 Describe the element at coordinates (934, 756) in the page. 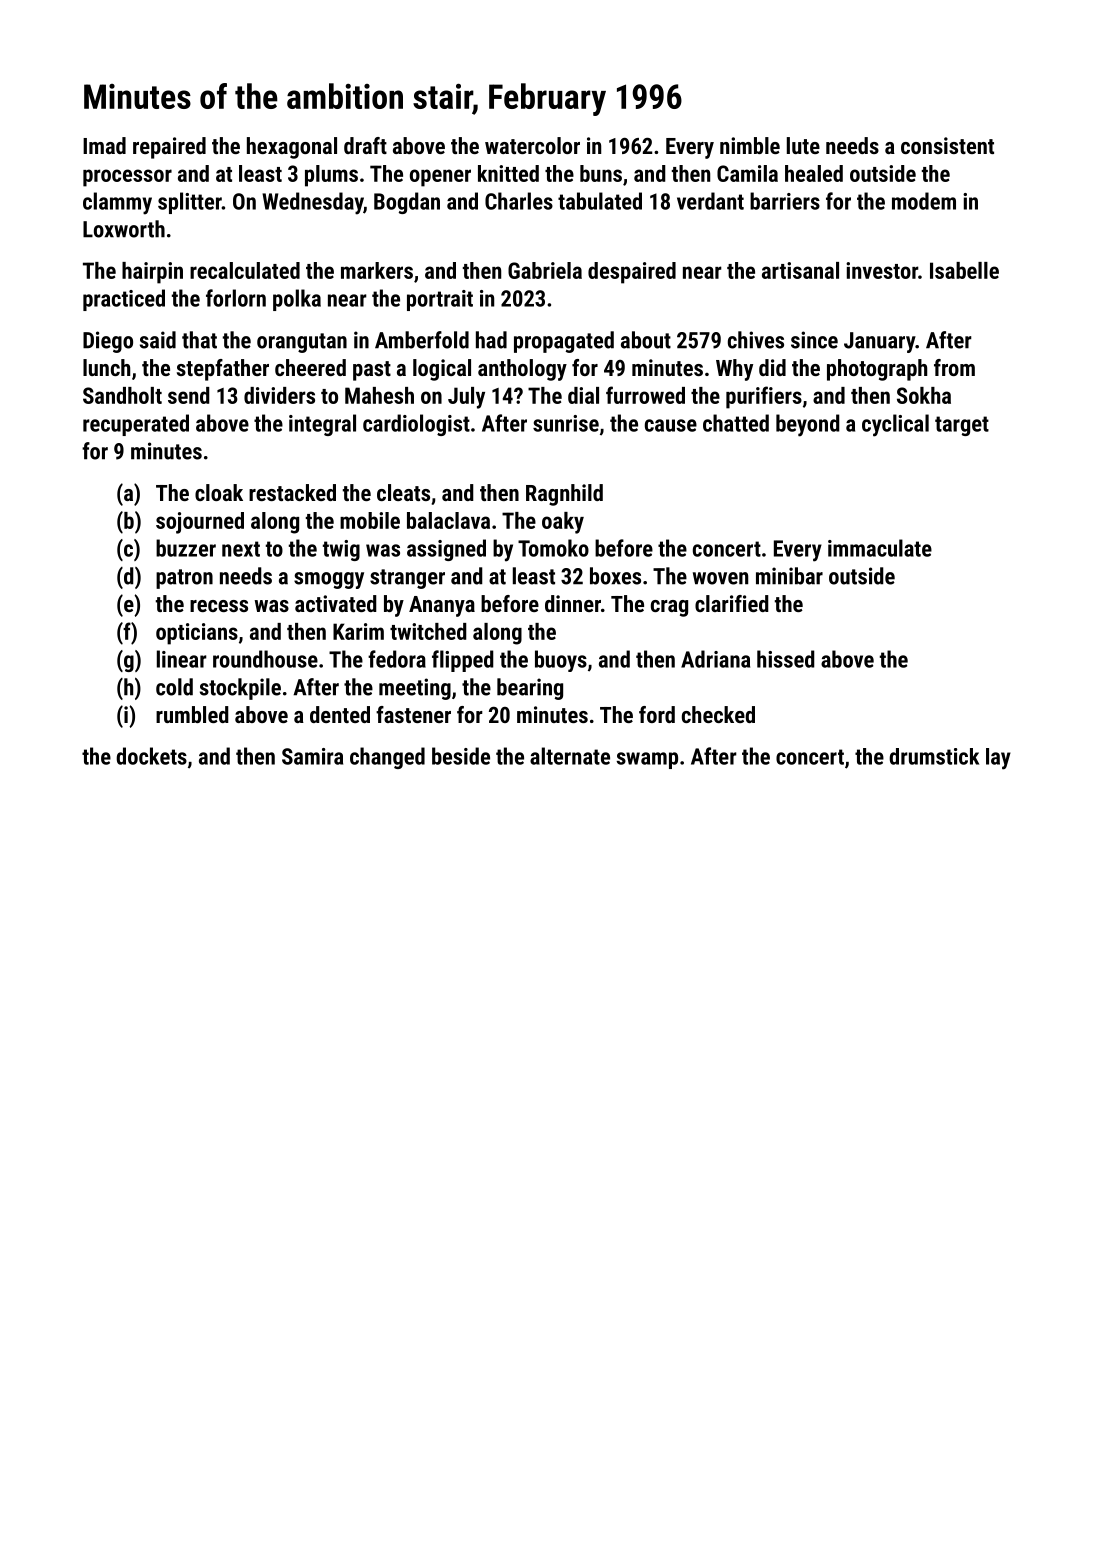

I see `drumstick` at that location.
